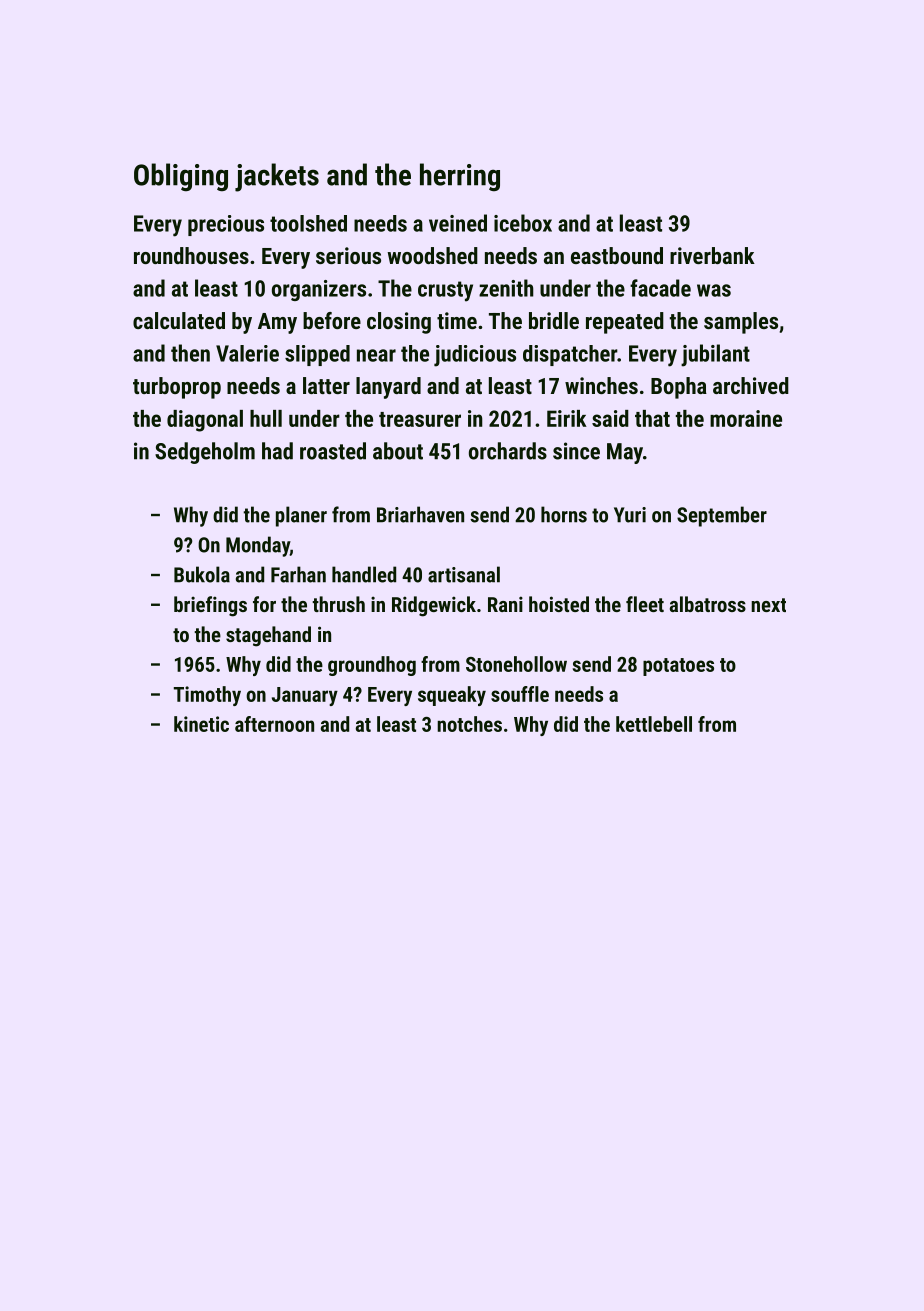 The height and width of the document is (1311, 924). Describe the element at coordinates (177, 388) in the document. I see `turboprop` at that location.
